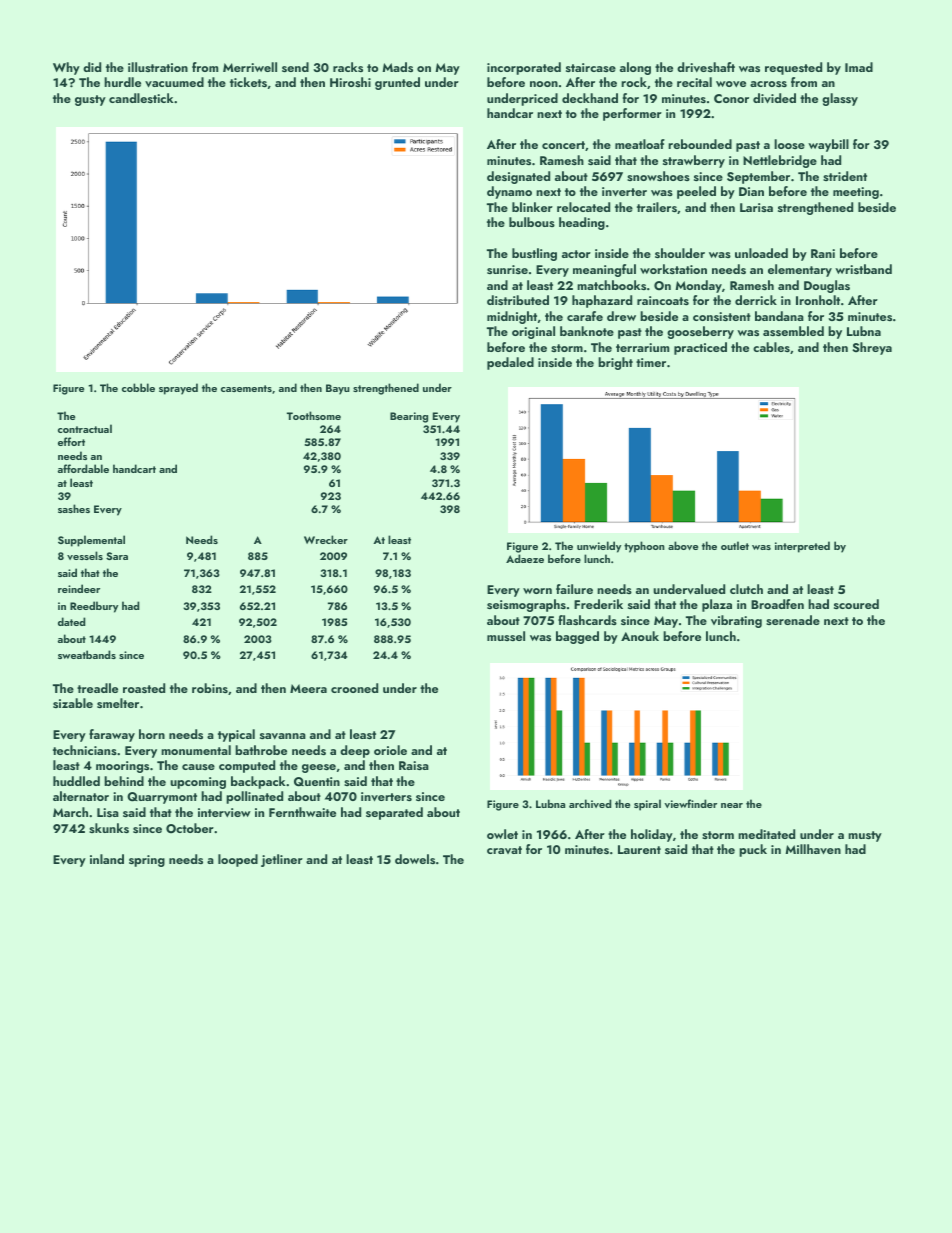  I want to click on workstation, so click(673, 269).
